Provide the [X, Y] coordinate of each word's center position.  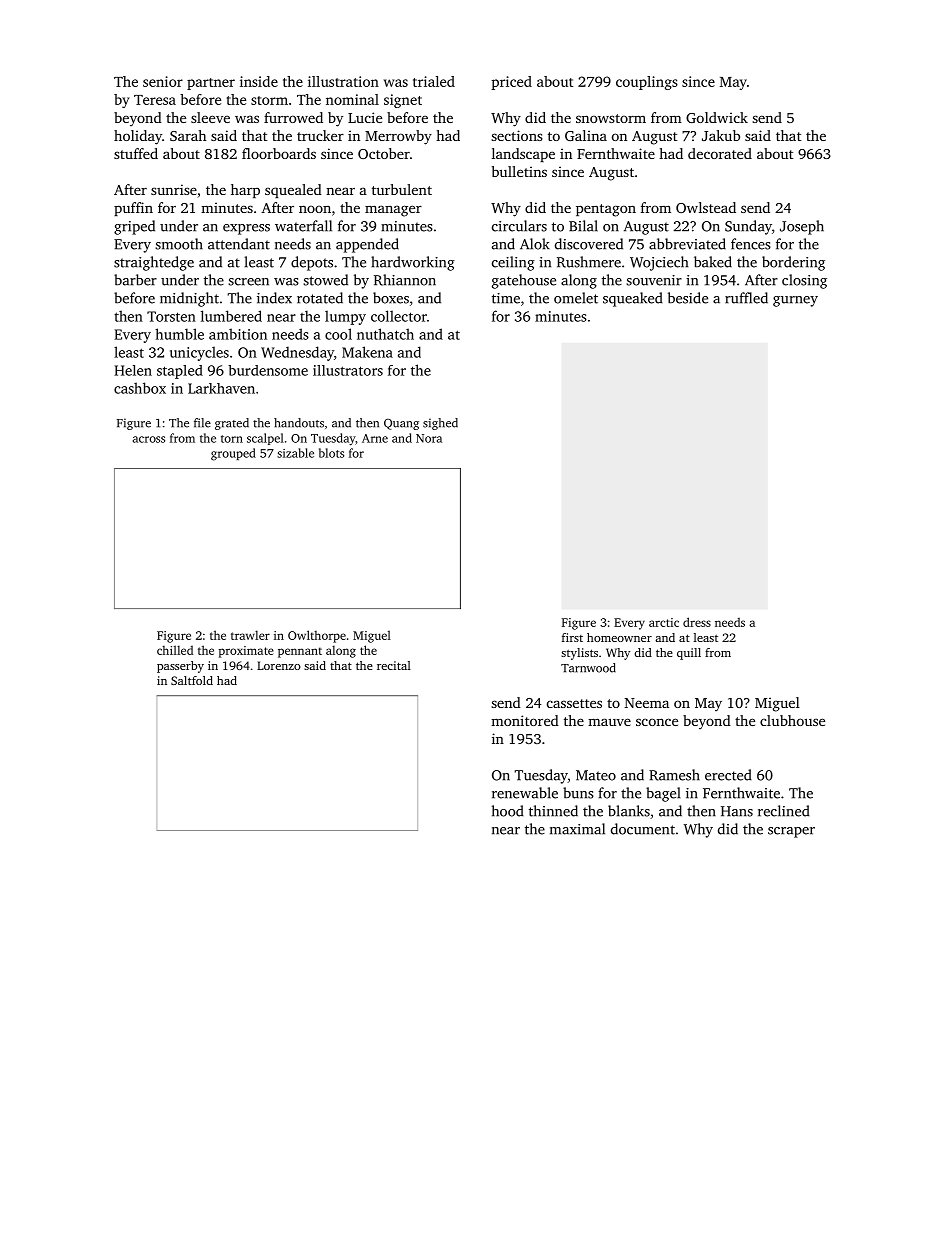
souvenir [654, 280]
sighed [440, 424]
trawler [250, 635]
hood [507, 811]
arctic [664, 622]
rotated [320, 298]
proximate [246, 652]
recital [394, 665]
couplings [647, 83]
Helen [133, 370]
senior [163, 81]
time [506, 298]
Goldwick [717, 117]
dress [697, 622]
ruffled [746, 298]
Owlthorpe [317, 636]
